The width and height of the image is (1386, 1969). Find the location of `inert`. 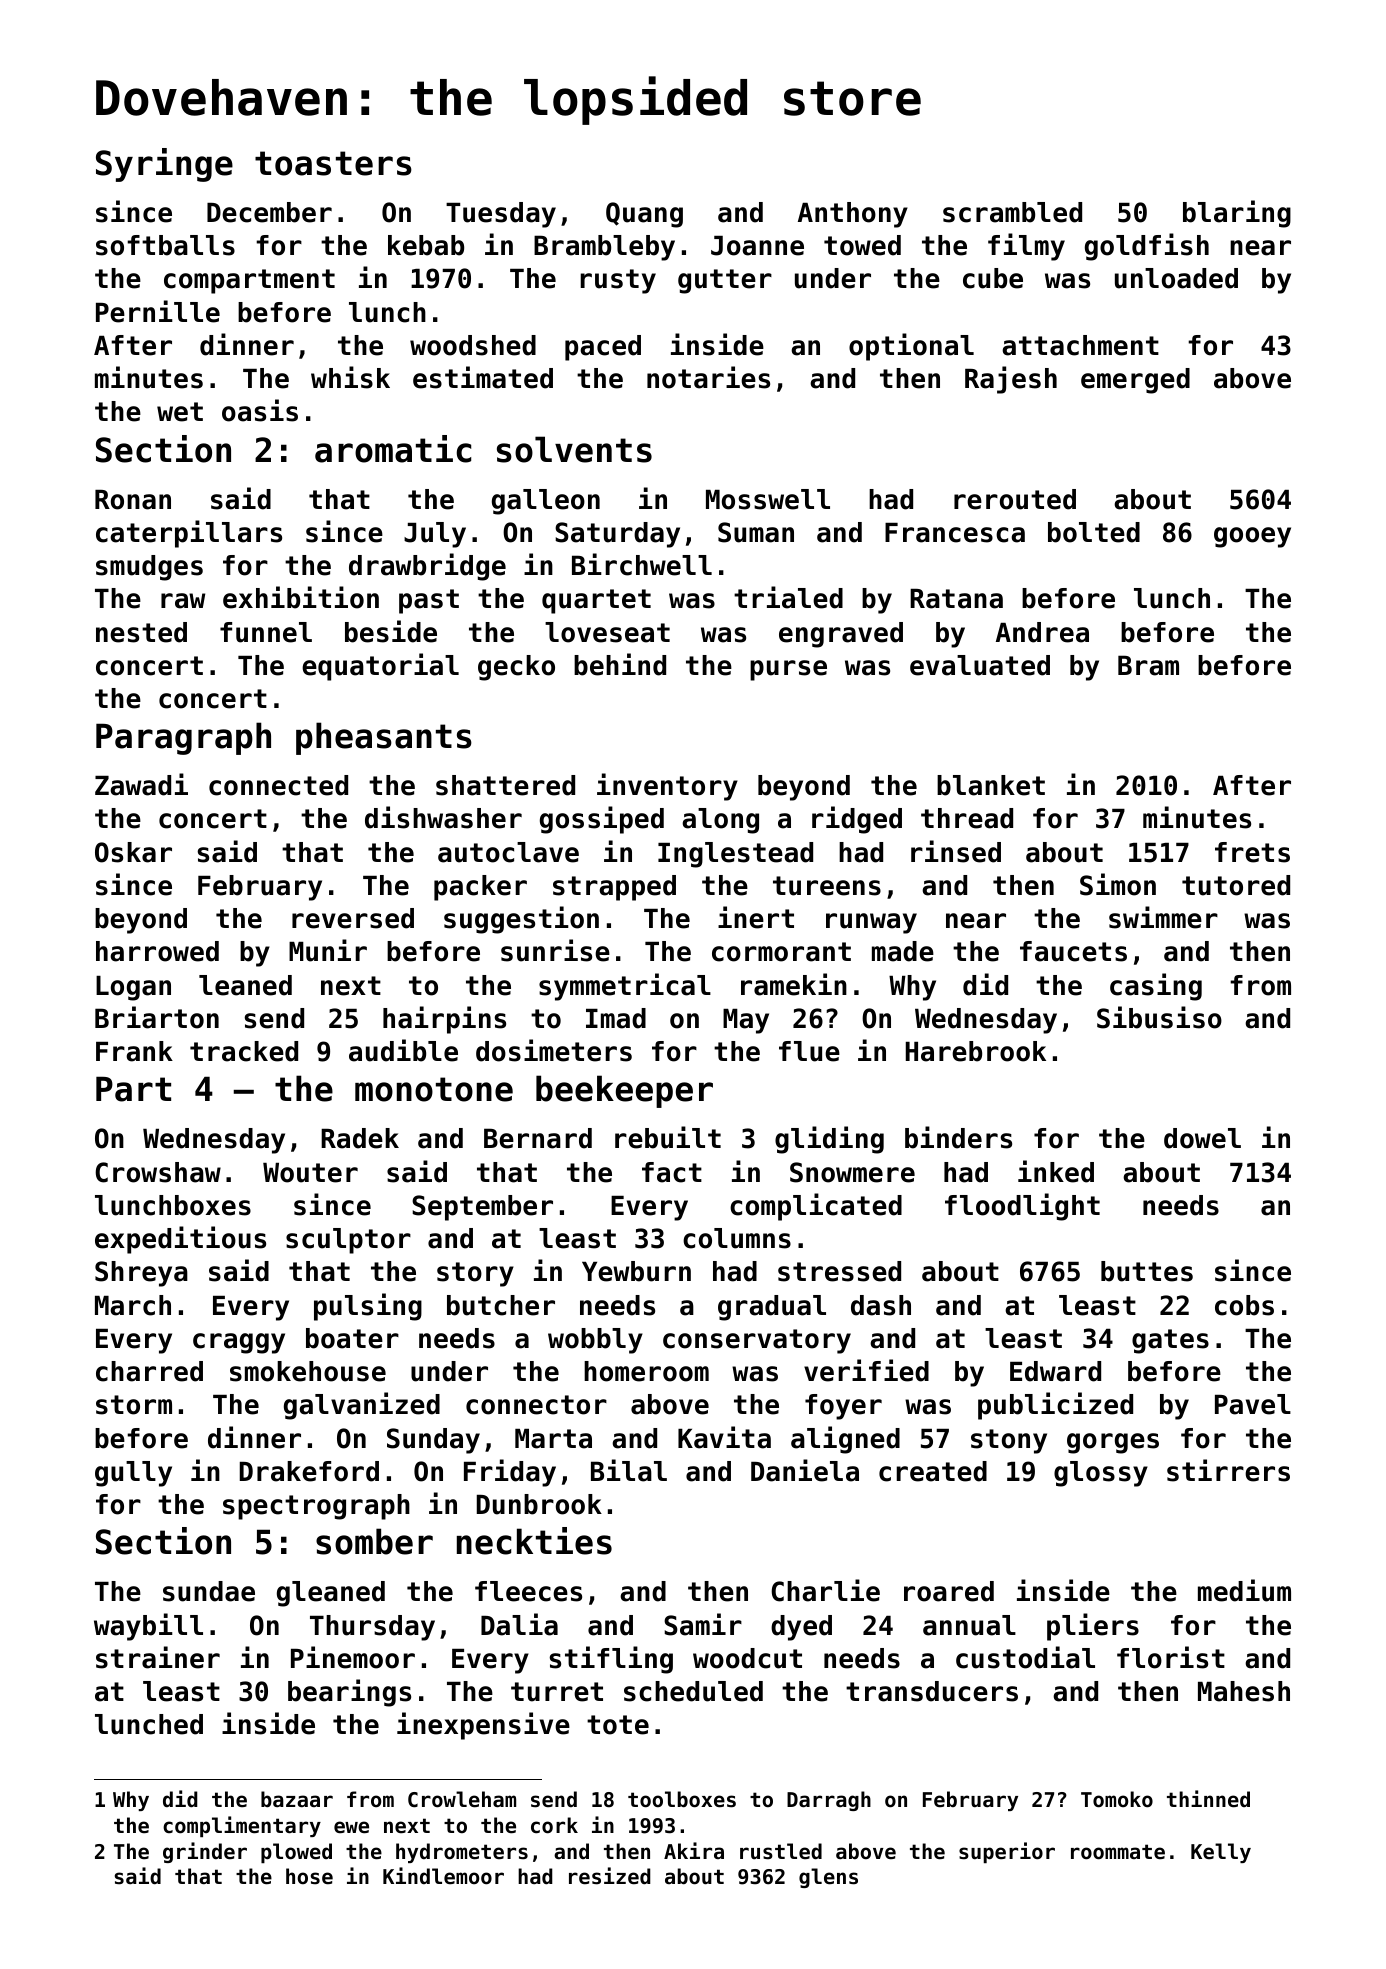

inert is located at coordinates (756, 917).
